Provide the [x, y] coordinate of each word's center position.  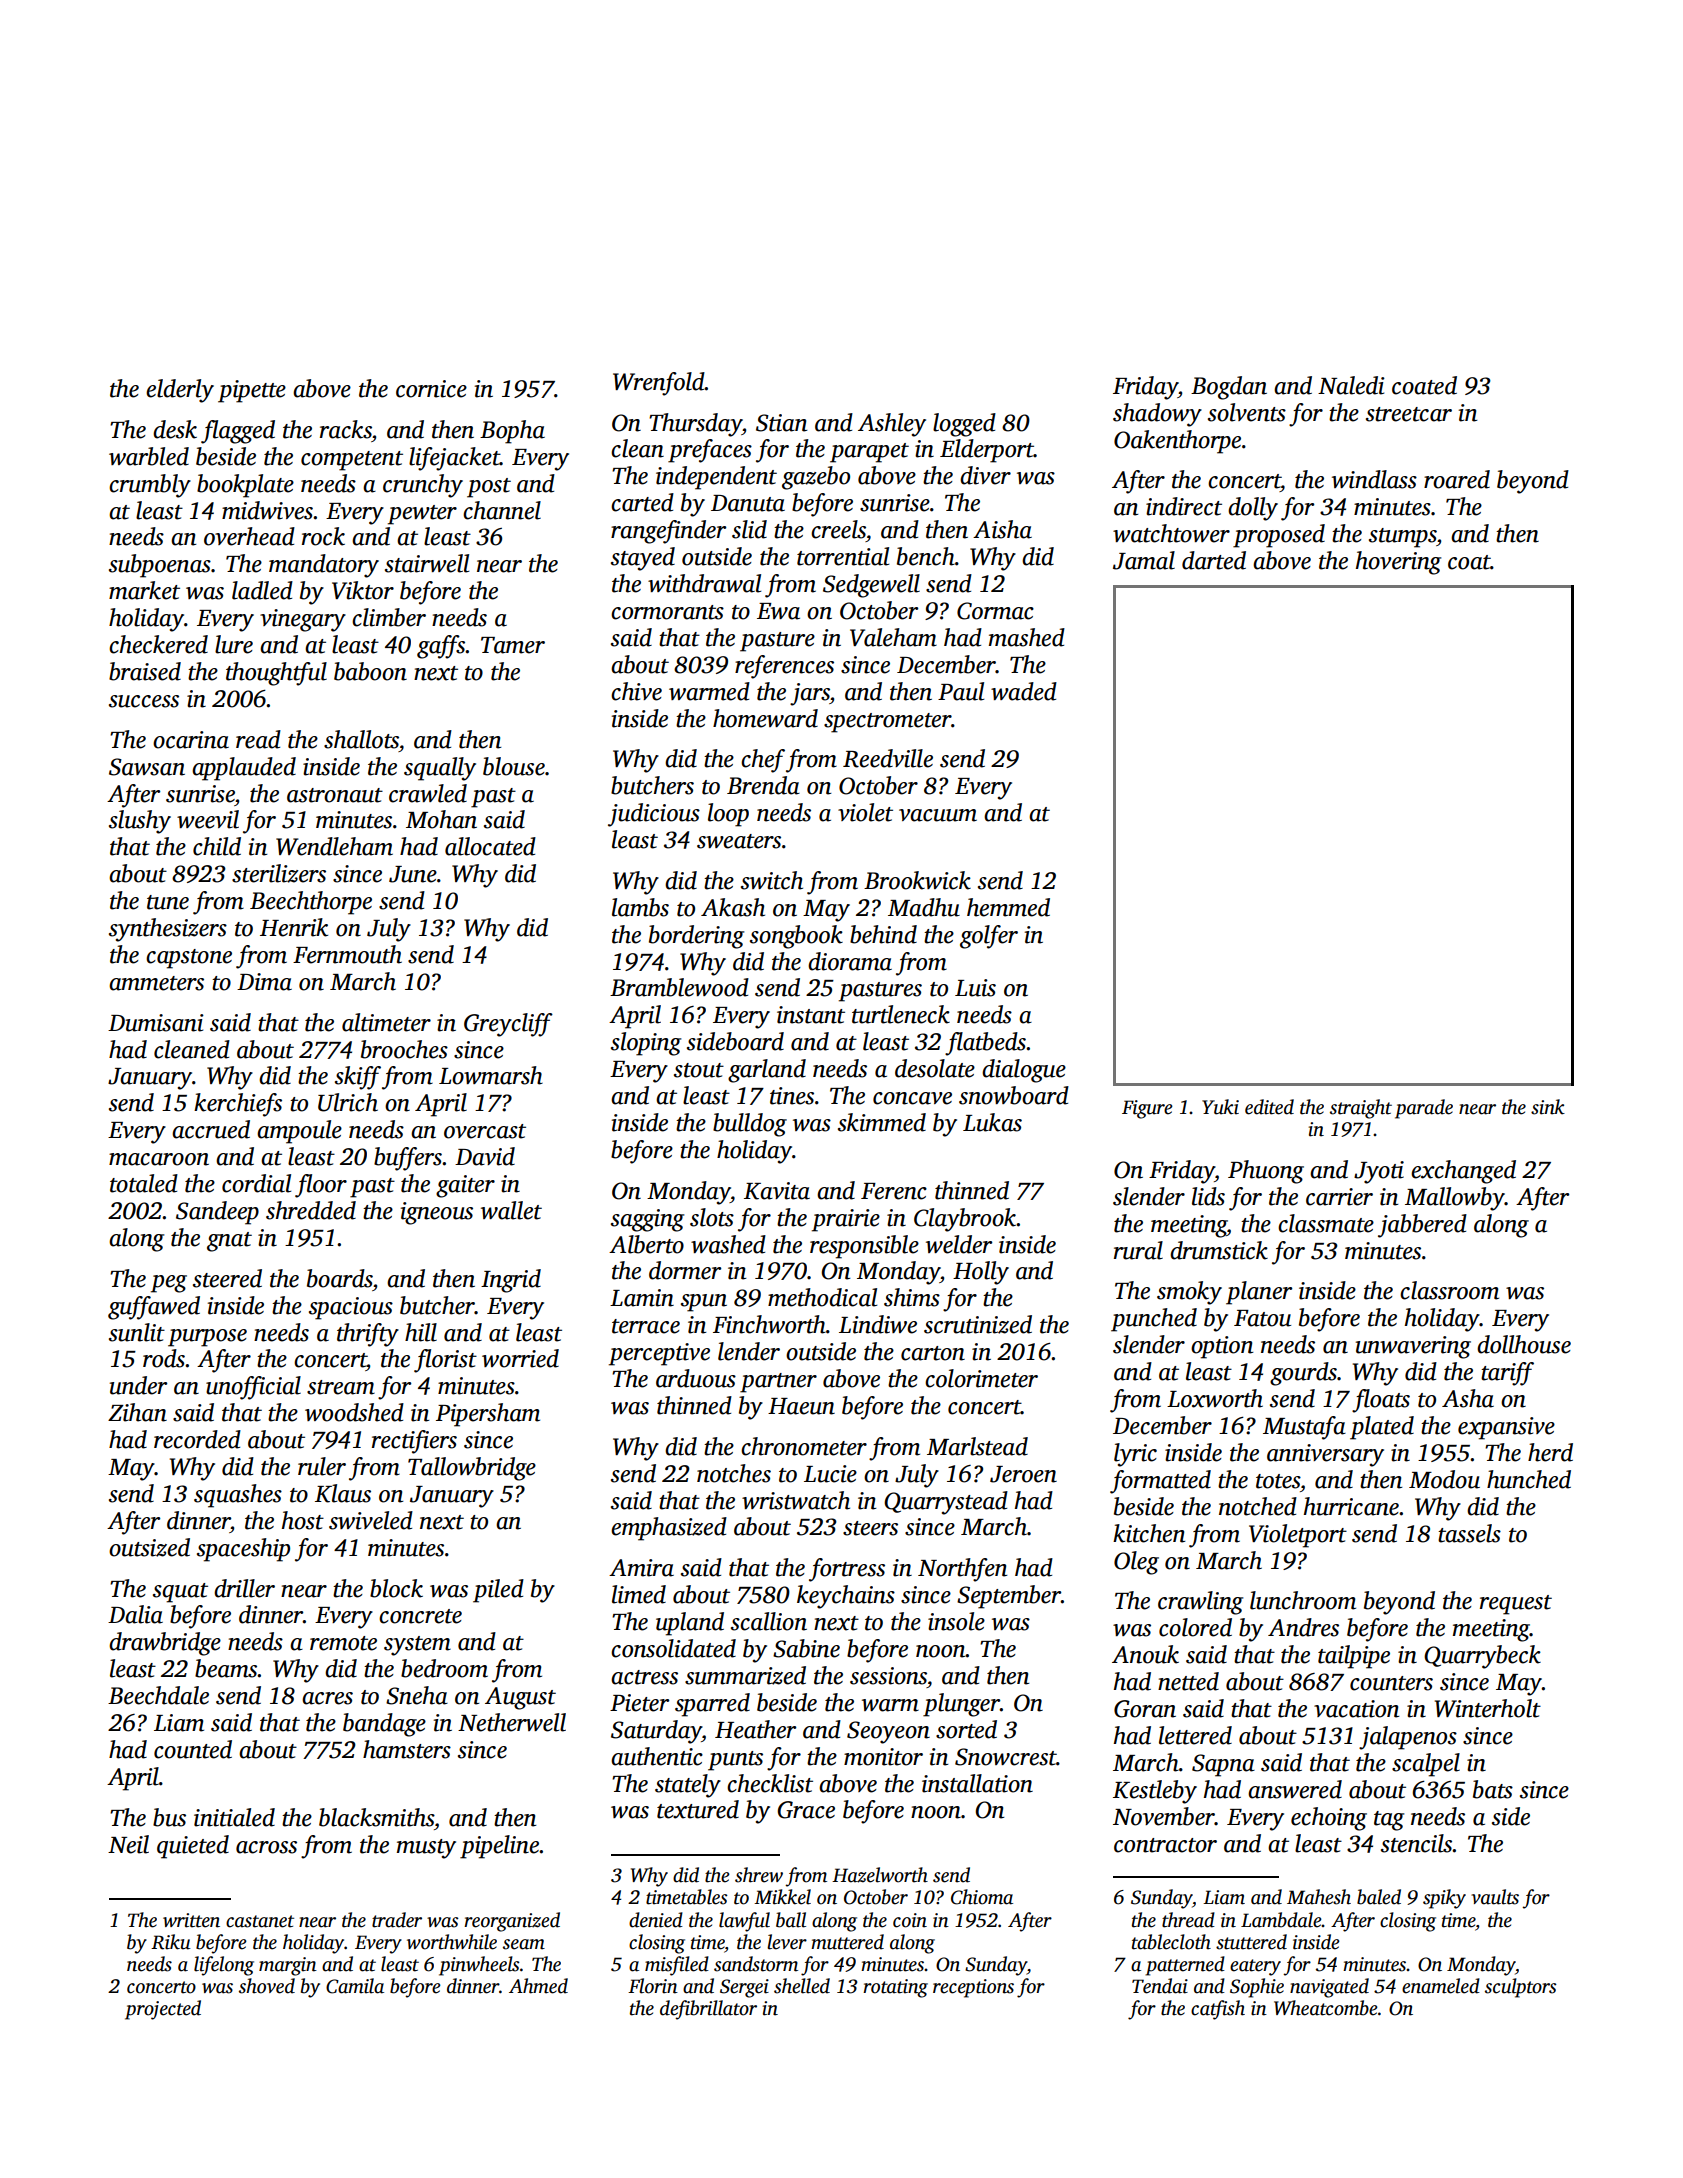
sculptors [1521, 1988]
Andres [1303, 1627]
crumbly [150, 486]
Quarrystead [946, 1503]
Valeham [893, 637]
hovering [1398, 563]
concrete [420, 1616]
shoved [267, 1986]
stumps [1402, 538]
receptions [973, 1988]
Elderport [987, 451]
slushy [140, 822]
